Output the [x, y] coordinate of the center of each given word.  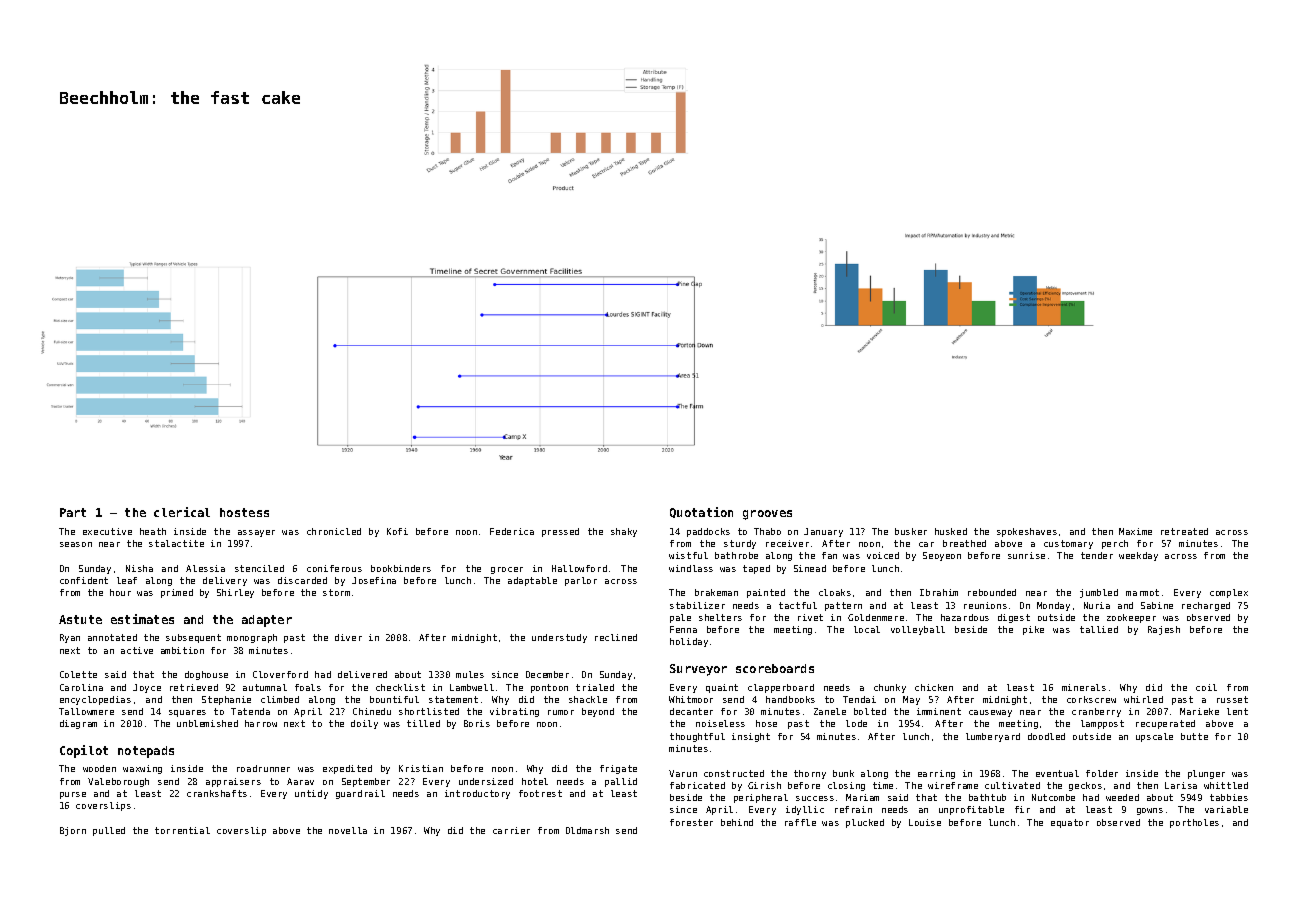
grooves [767, 515]
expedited [347, 769]
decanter [691, 711]
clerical [182, 512]
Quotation [701, 512]
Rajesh [1164, 630]
